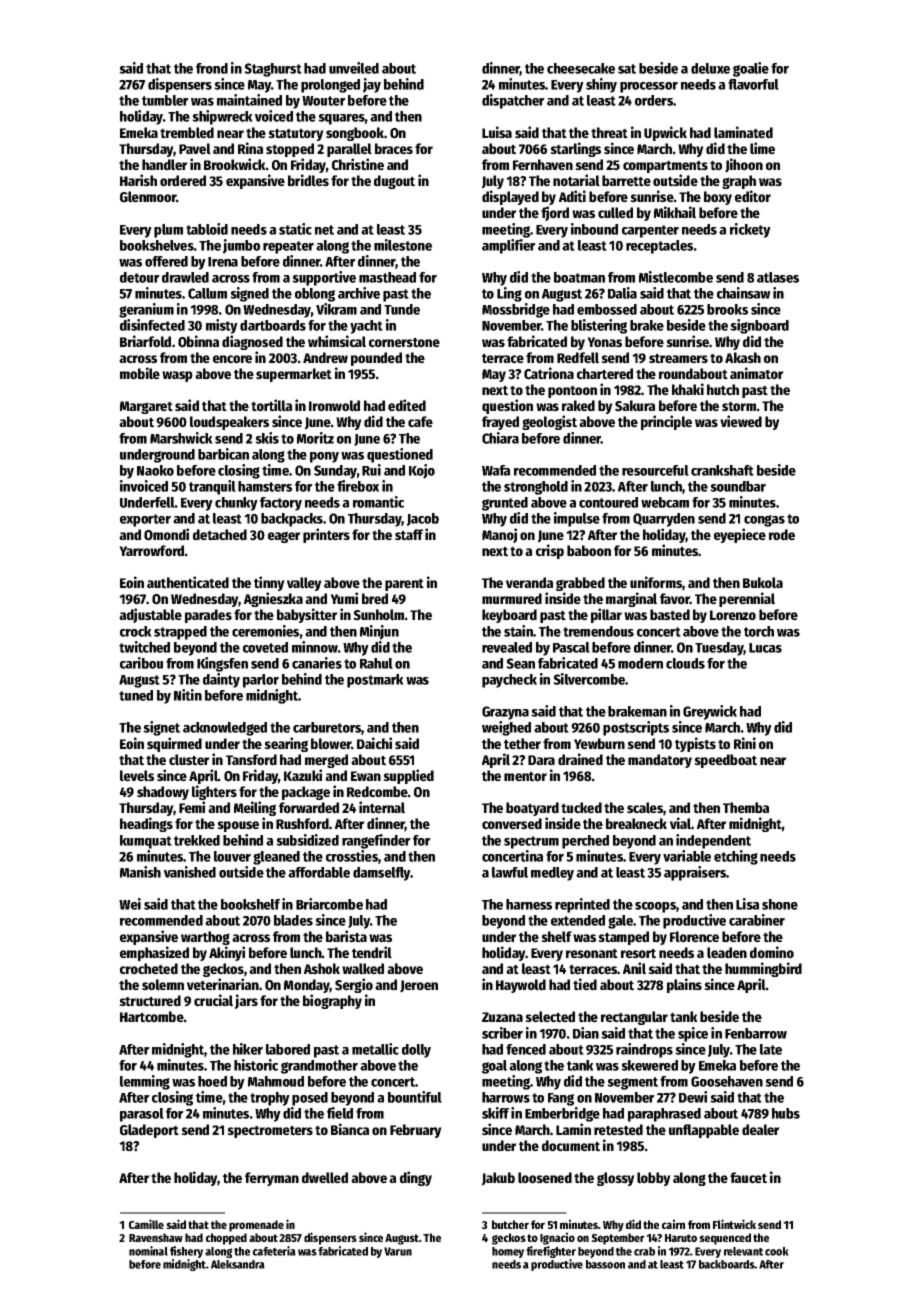  I want to click on Chiara, so click(500, 438).
